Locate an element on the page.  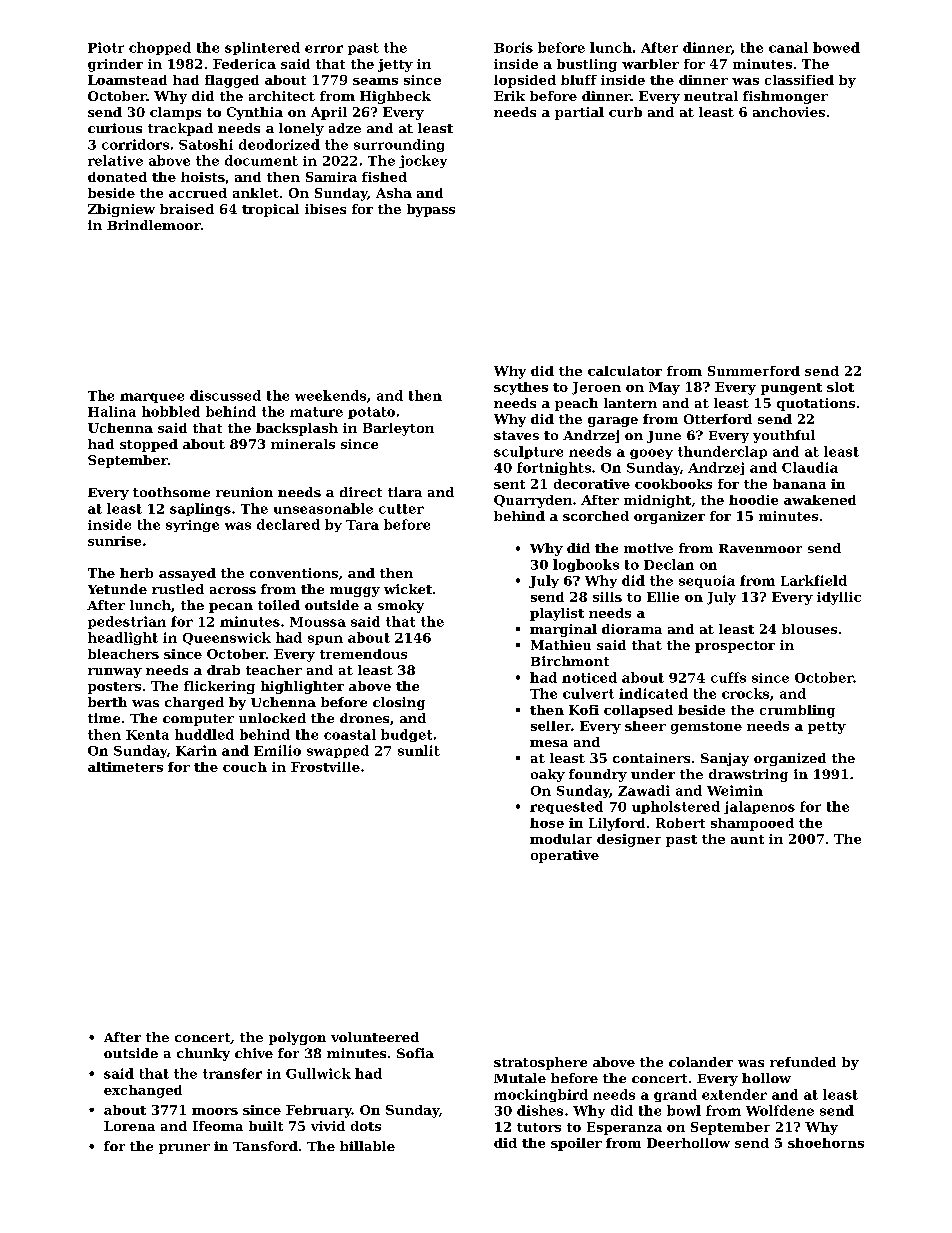
cuffs is located at coordinates (728, 677).
